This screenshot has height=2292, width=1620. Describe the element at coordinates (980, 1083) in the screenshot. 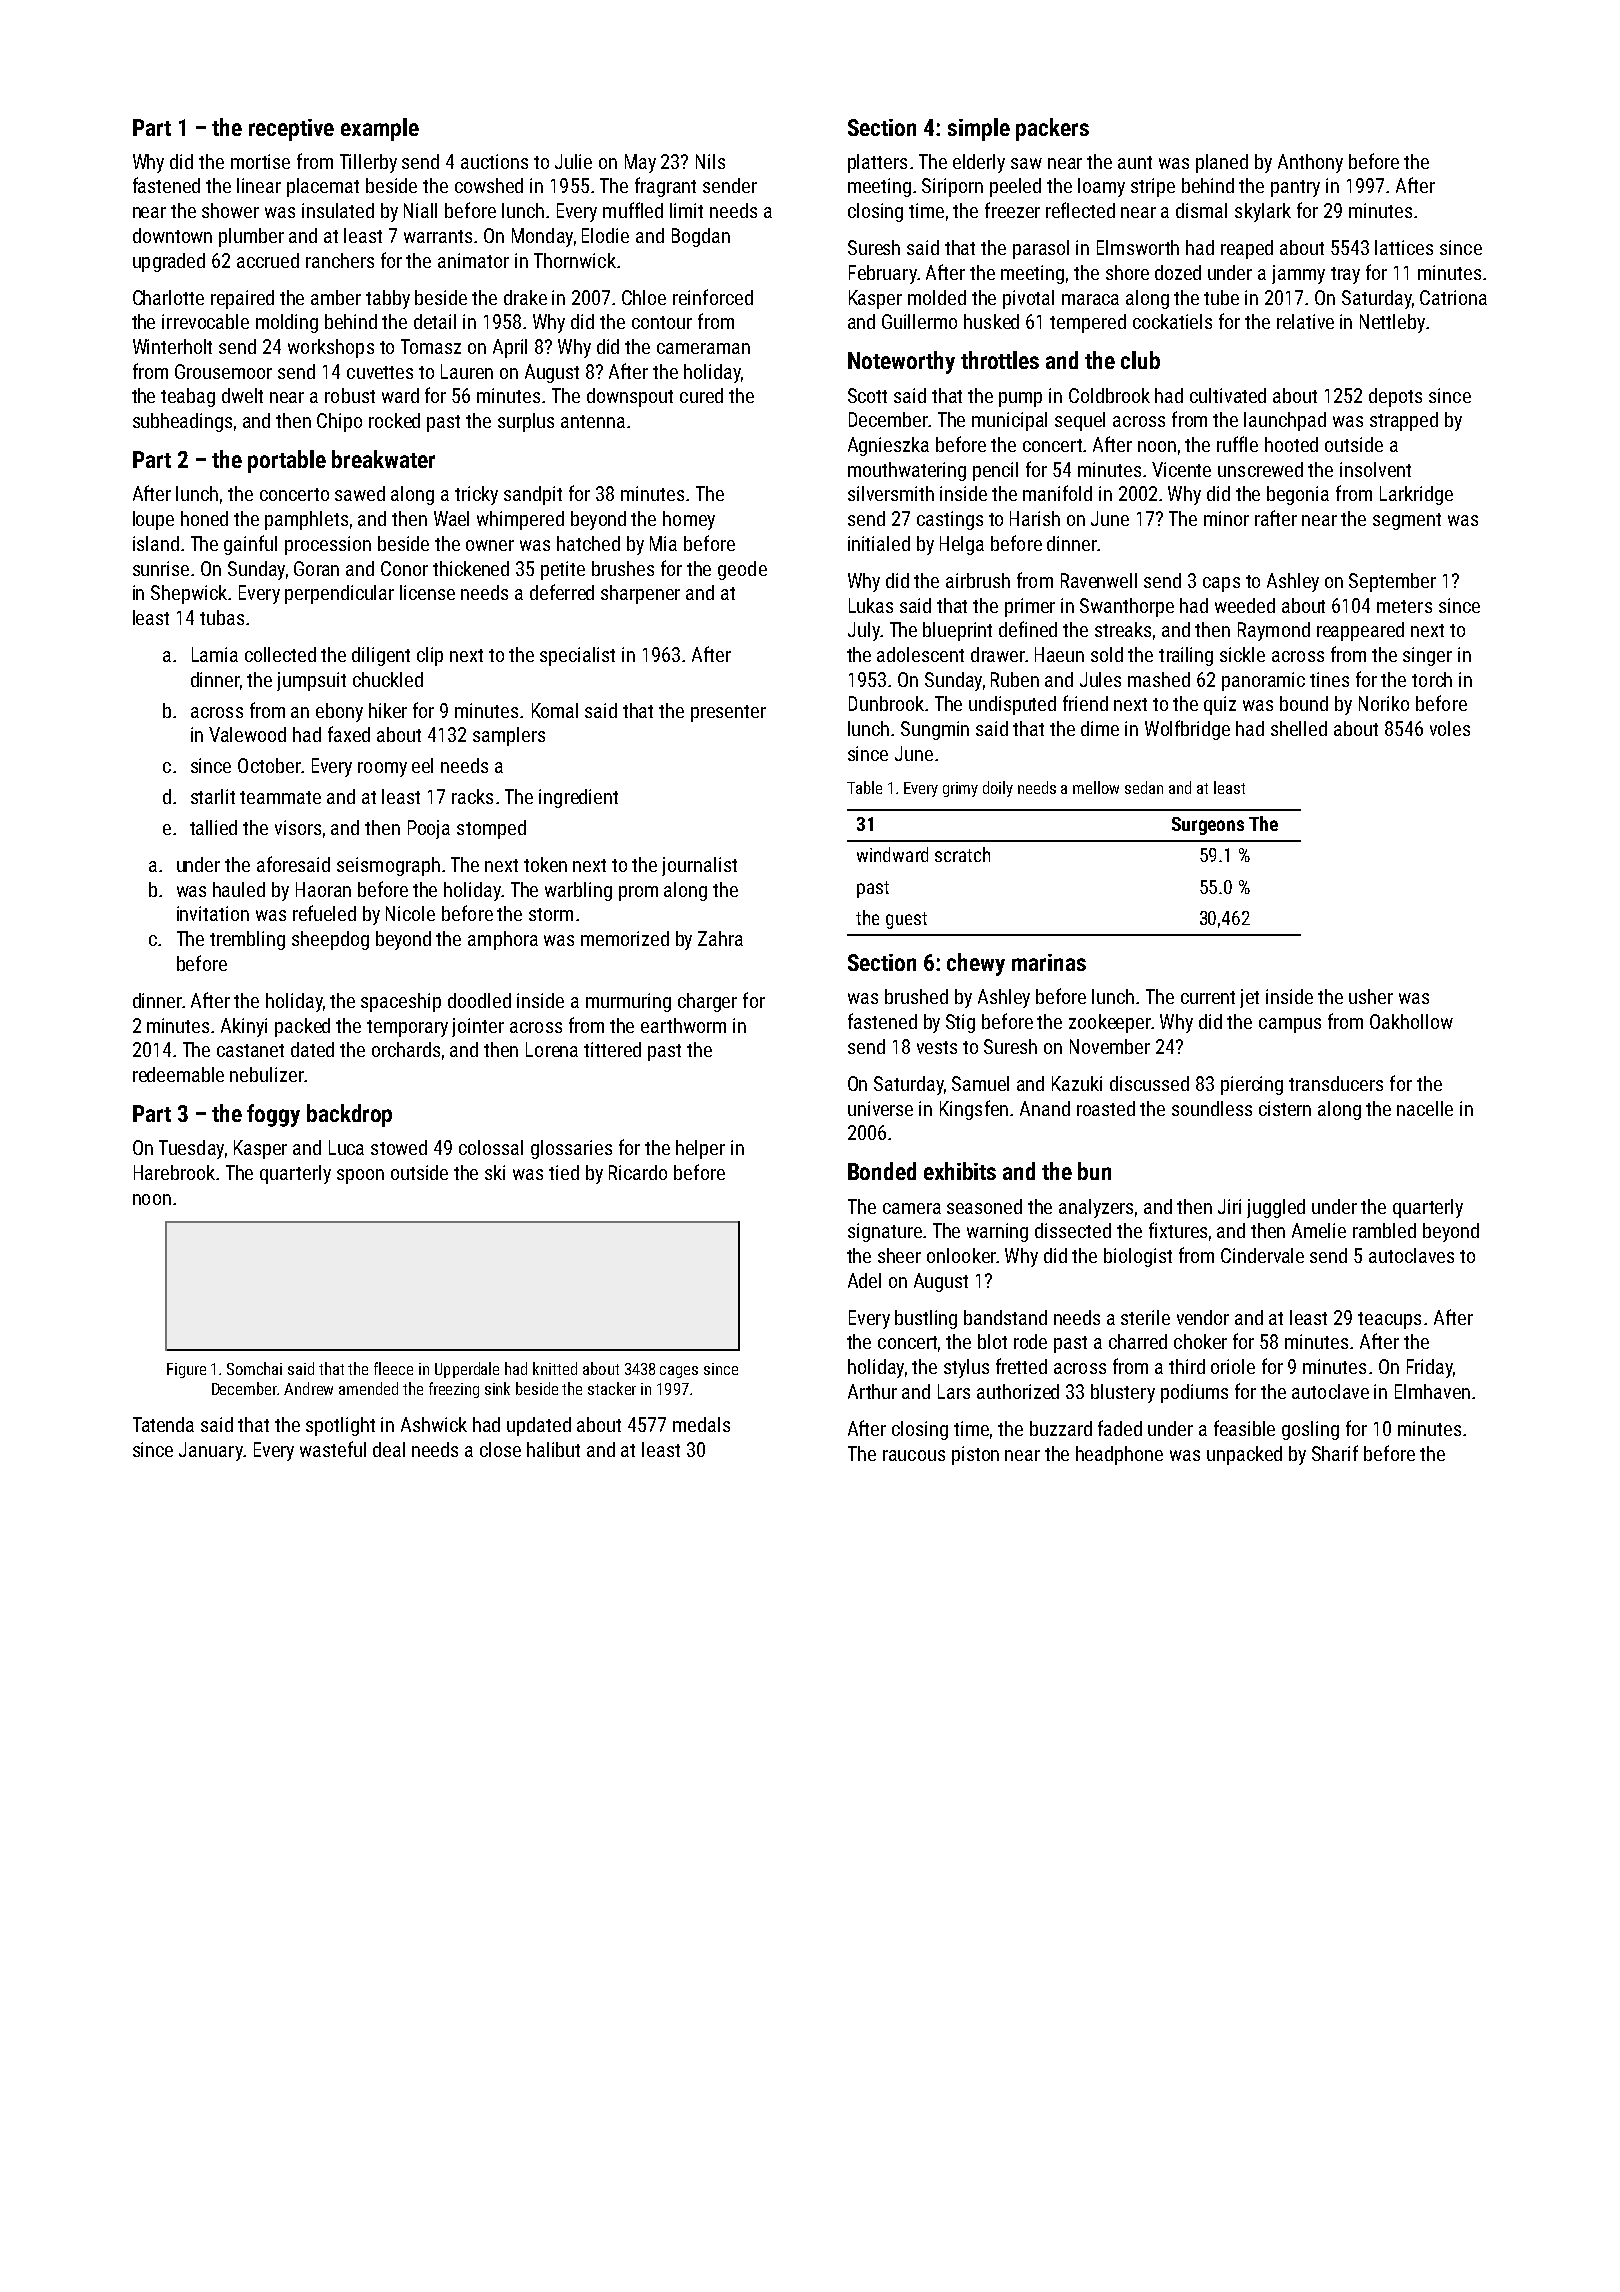

I see `Samuel` at that location.
